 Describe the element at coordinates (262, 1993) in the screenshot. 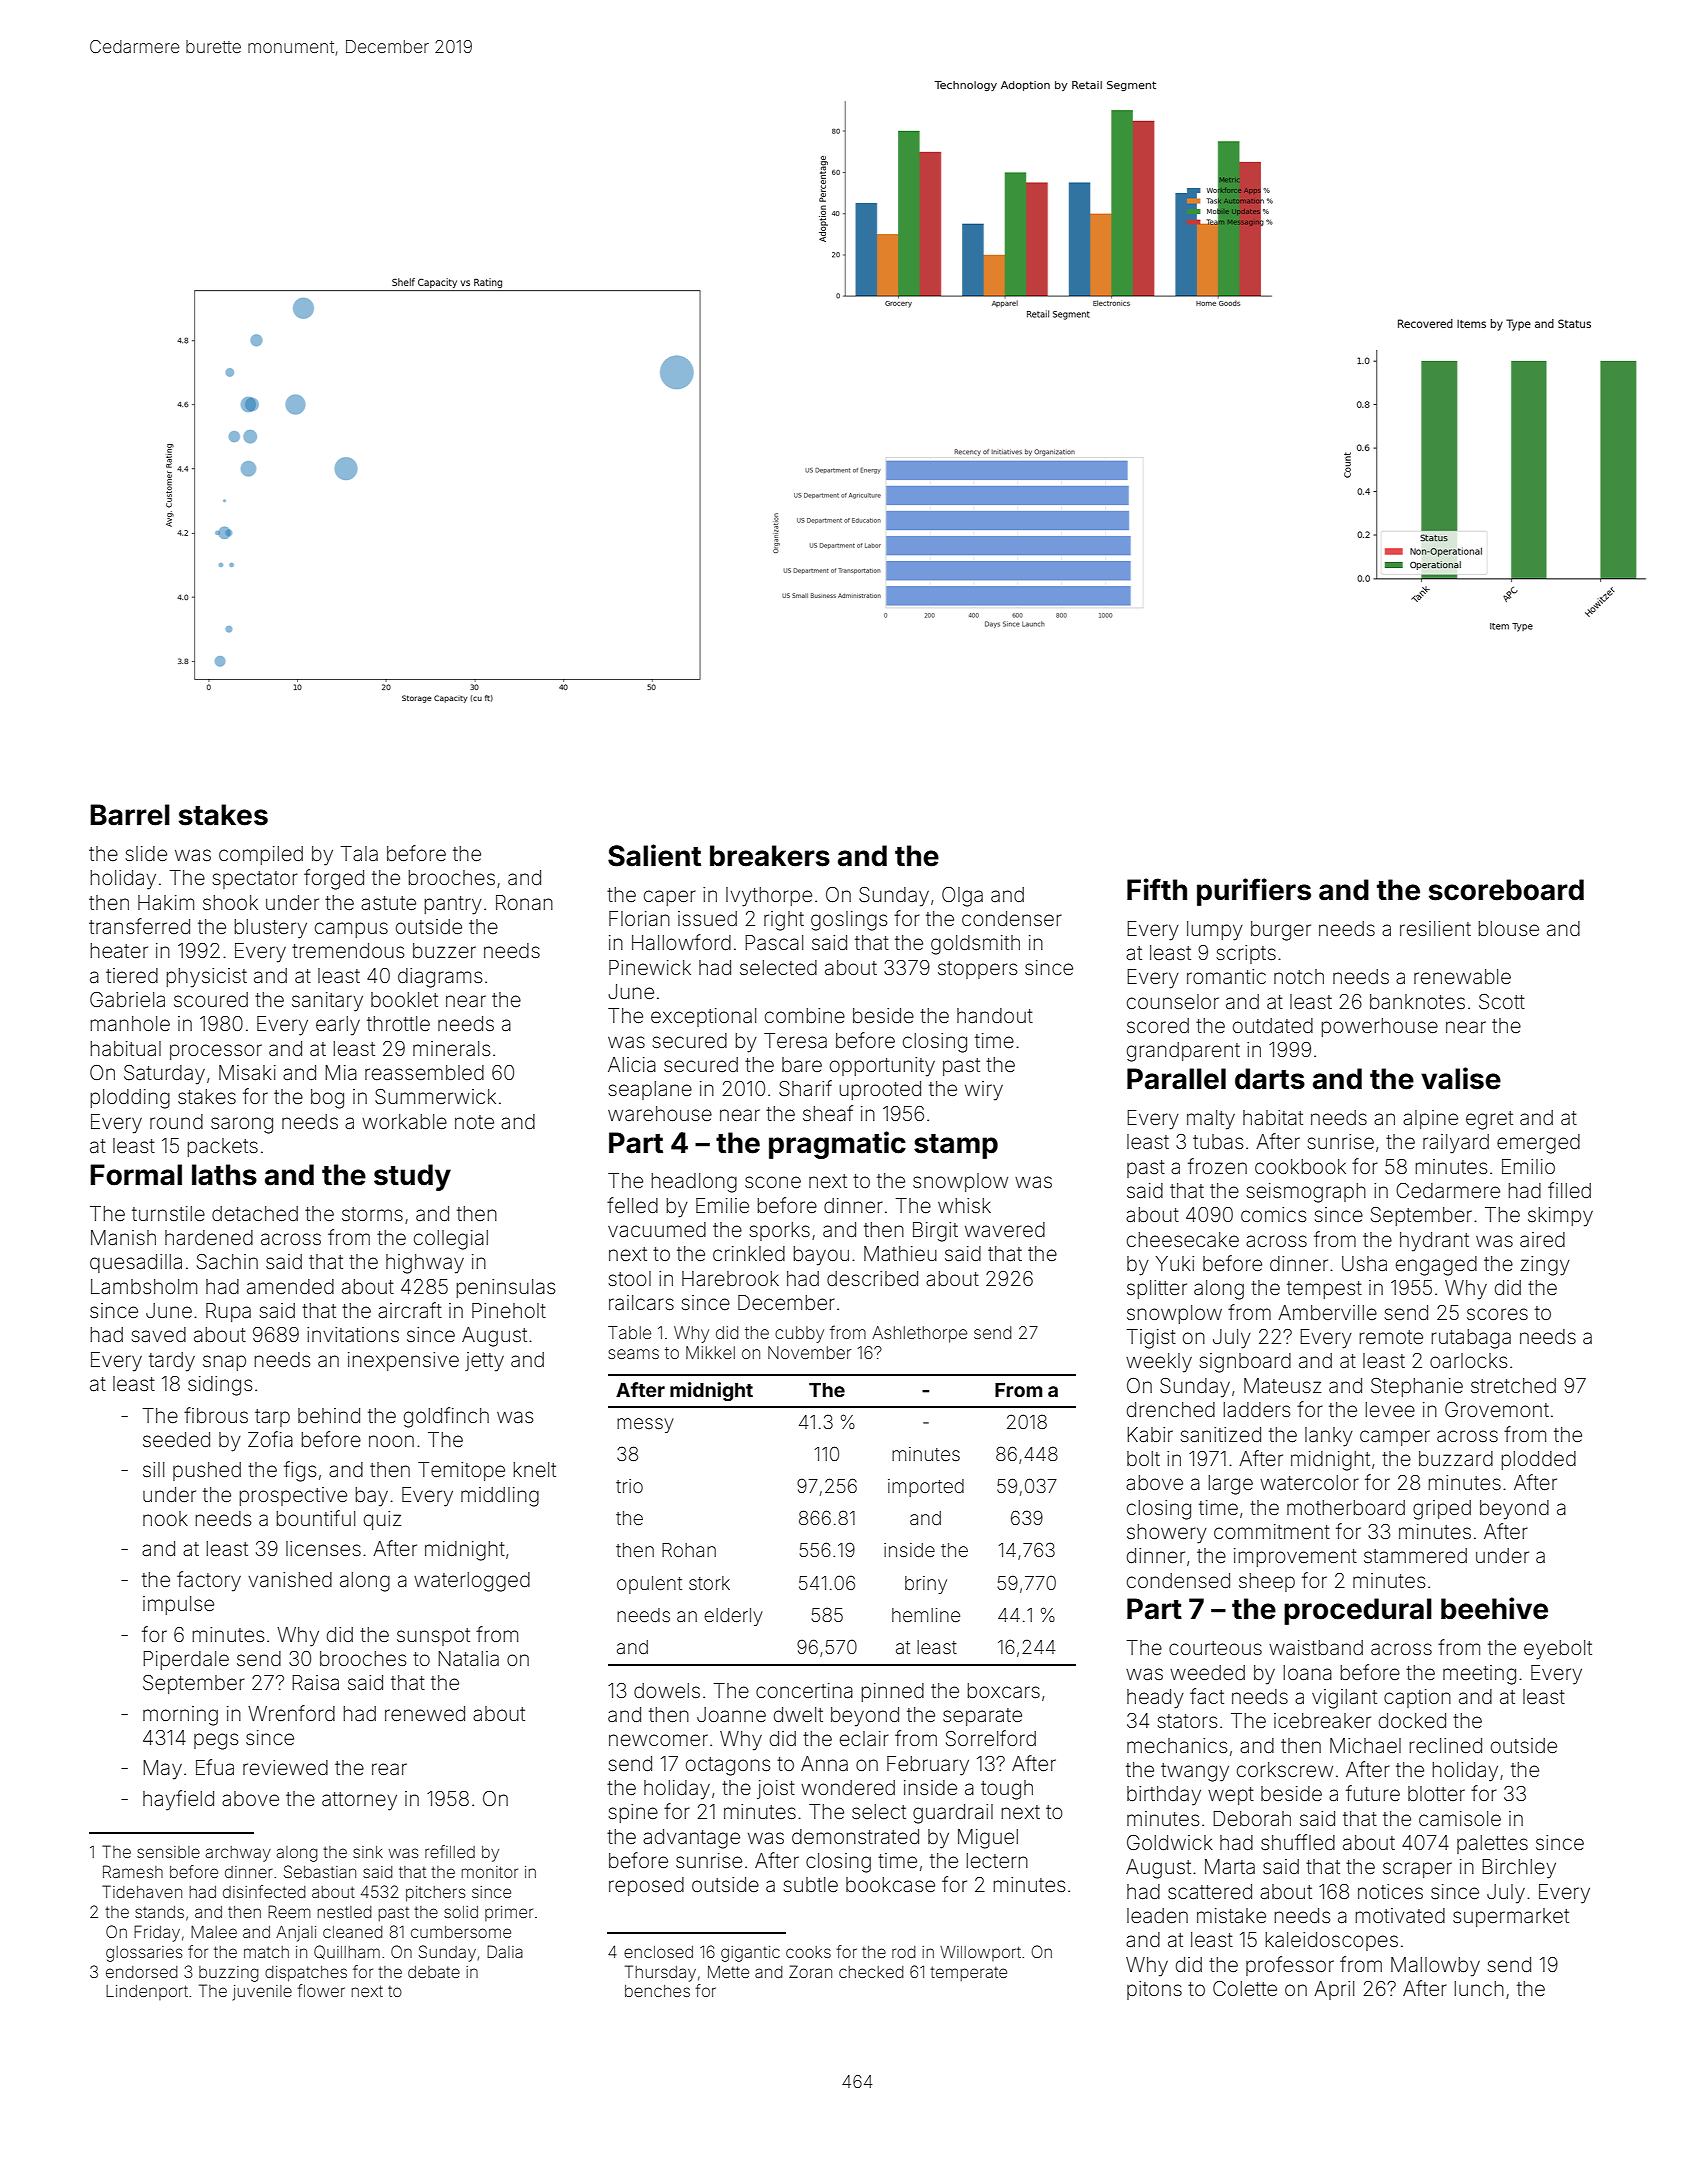

I see `juvenile` at that location.
